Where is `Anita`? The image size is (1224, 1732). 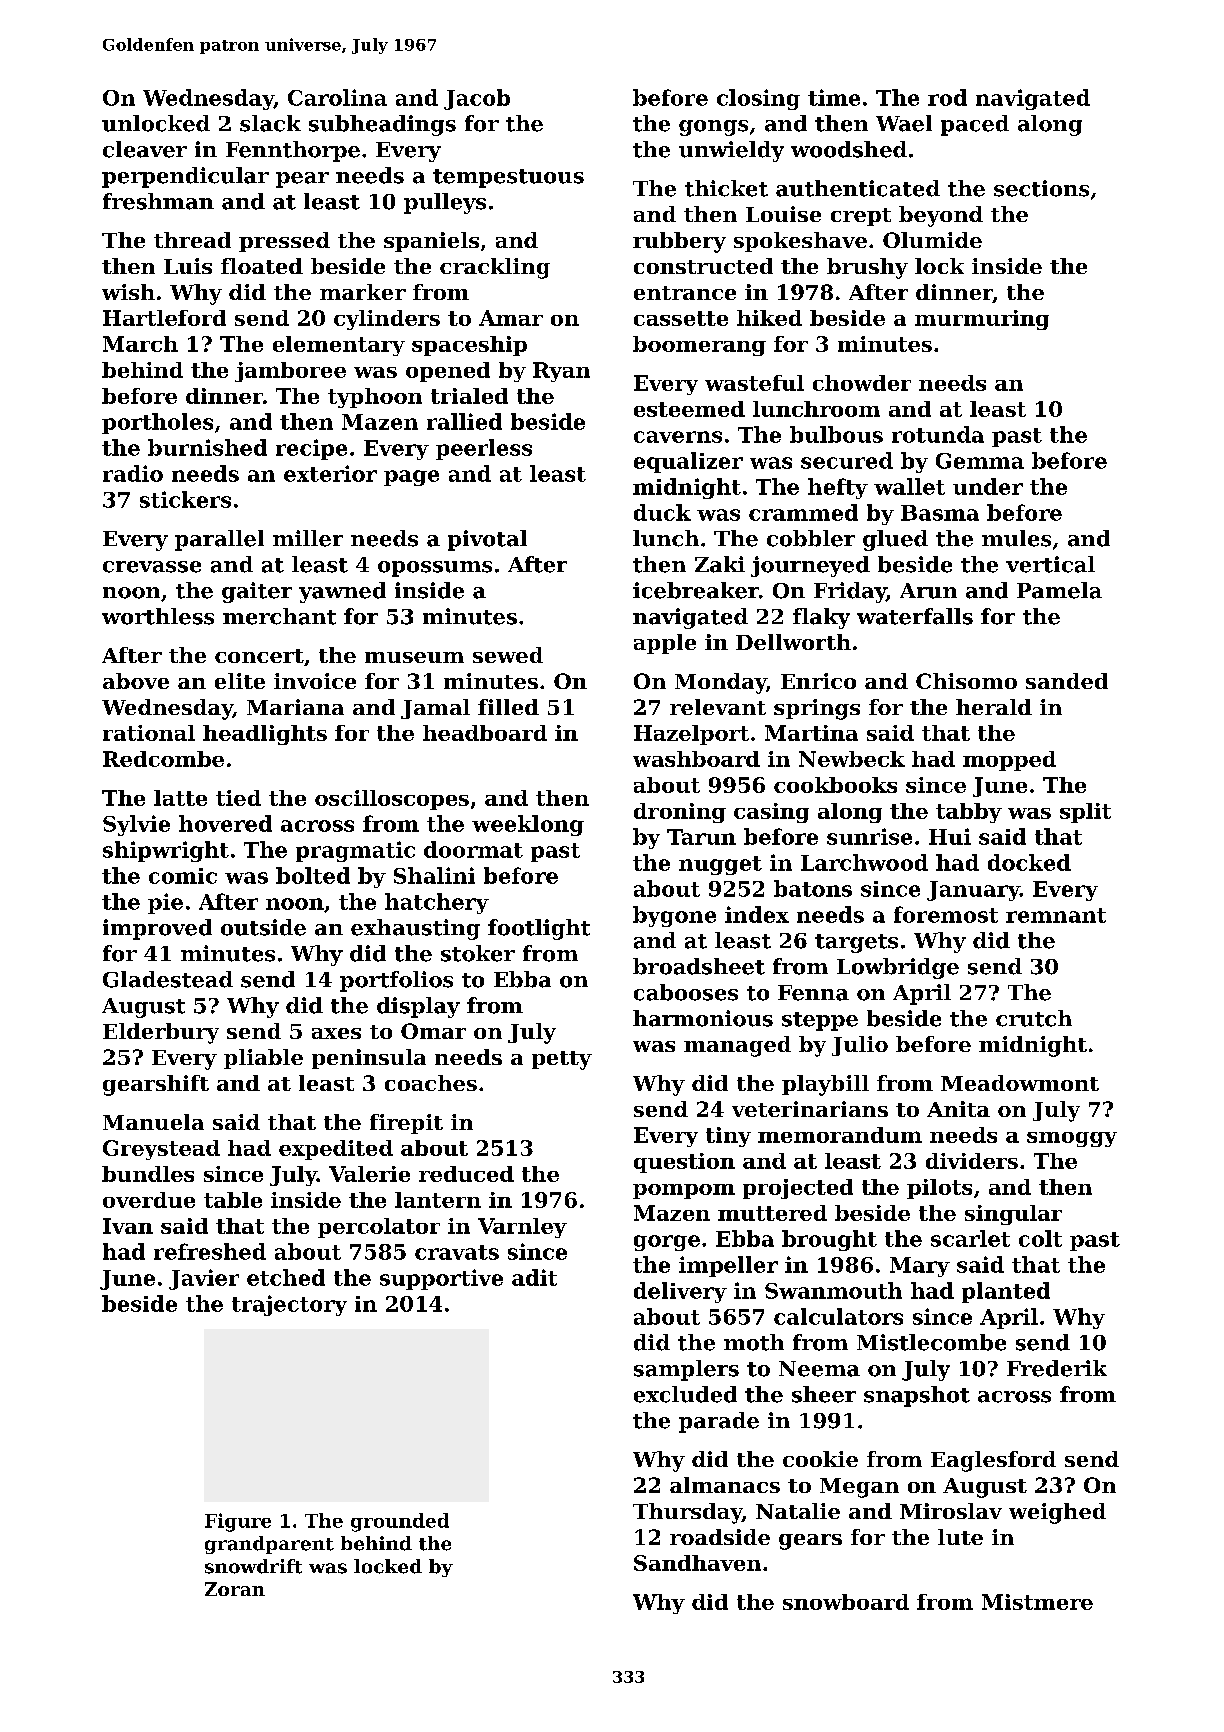 Anita is located at coordinates (958, 1109).
